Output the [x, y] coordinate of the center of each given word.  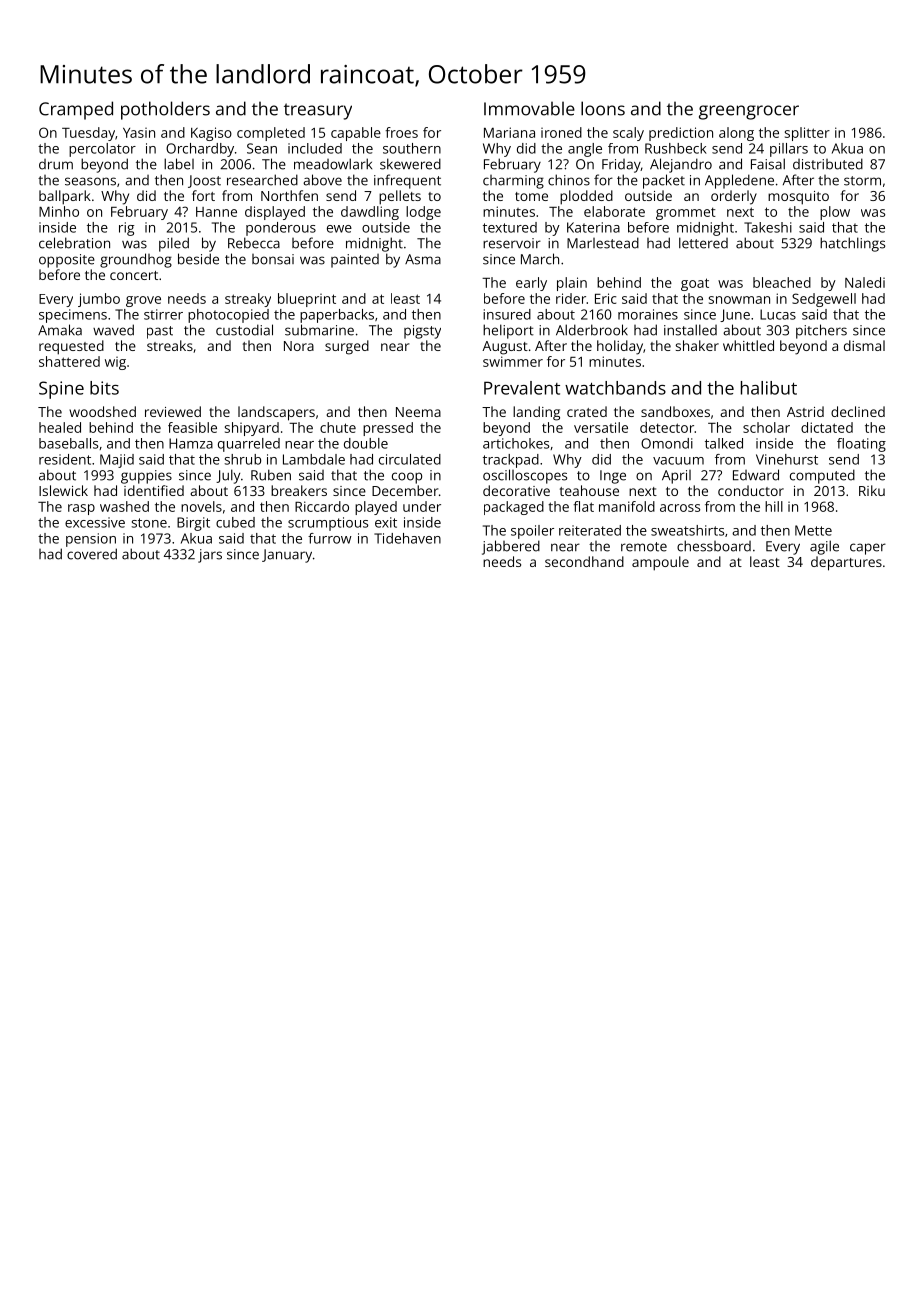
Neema [418, 412]
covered [92, 554]
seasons [90, 181]
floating [861, 445]
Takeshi [768, 227]
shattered [69, 361]
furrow [330, 538]
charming [513, 182]
